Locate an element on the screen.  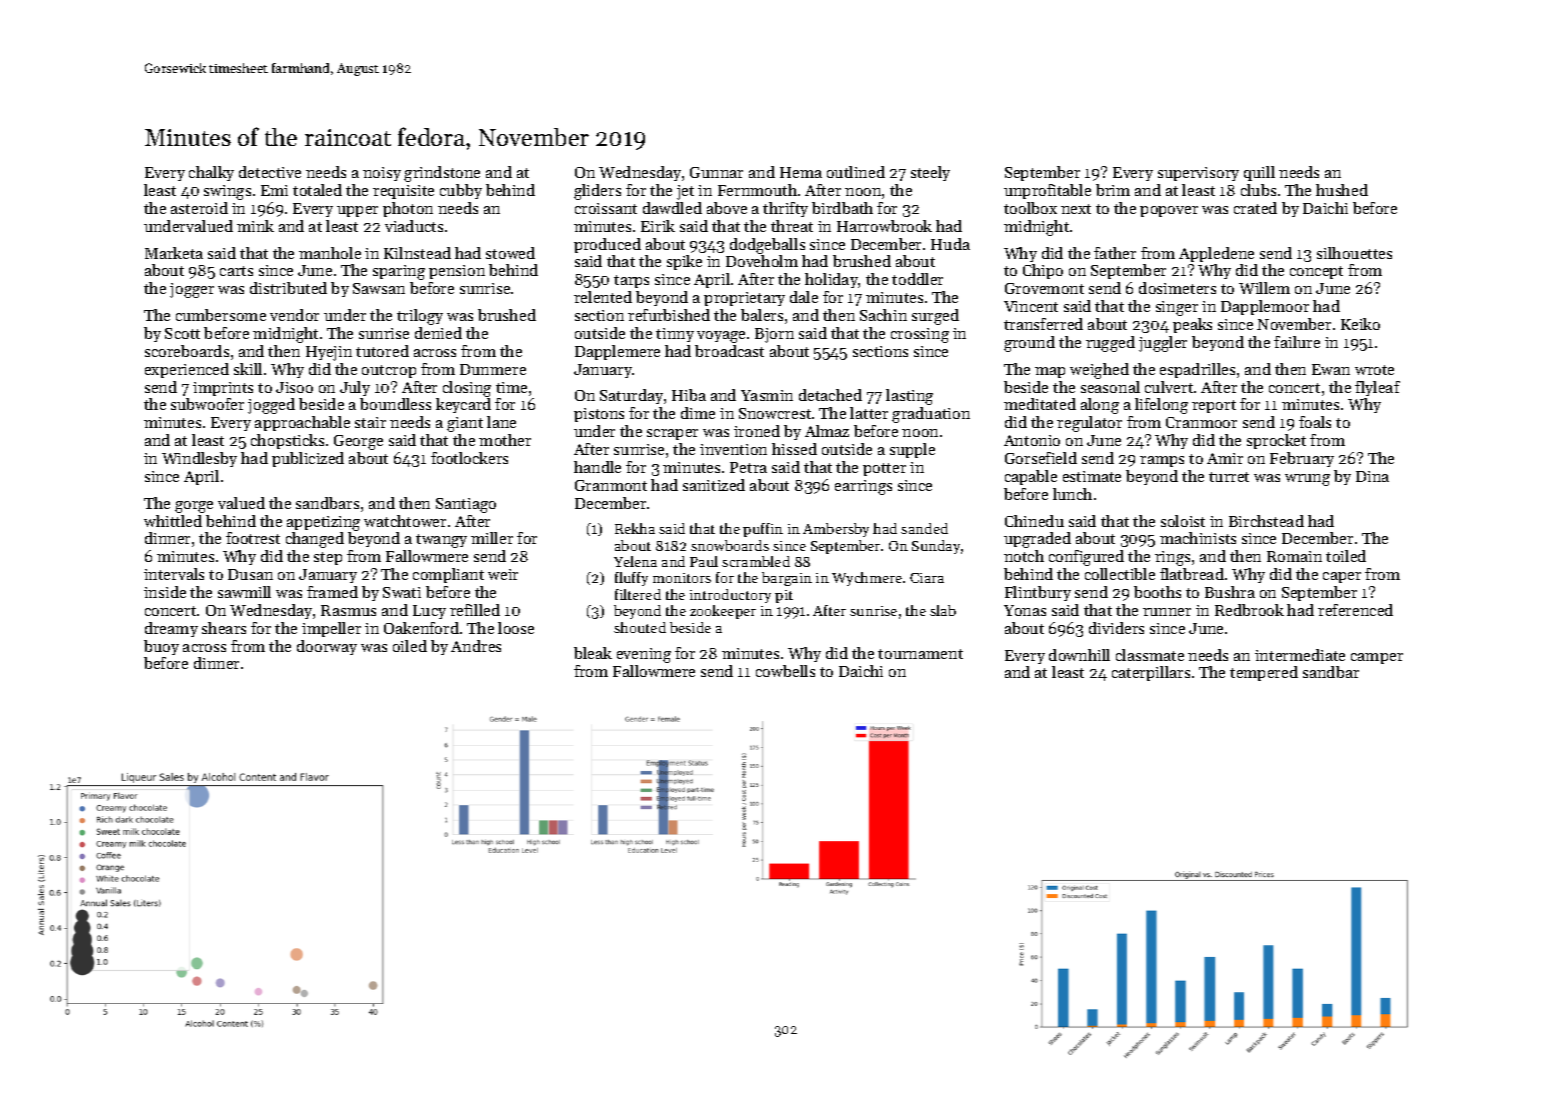
collectible is located at coordinates (1120, 574).
